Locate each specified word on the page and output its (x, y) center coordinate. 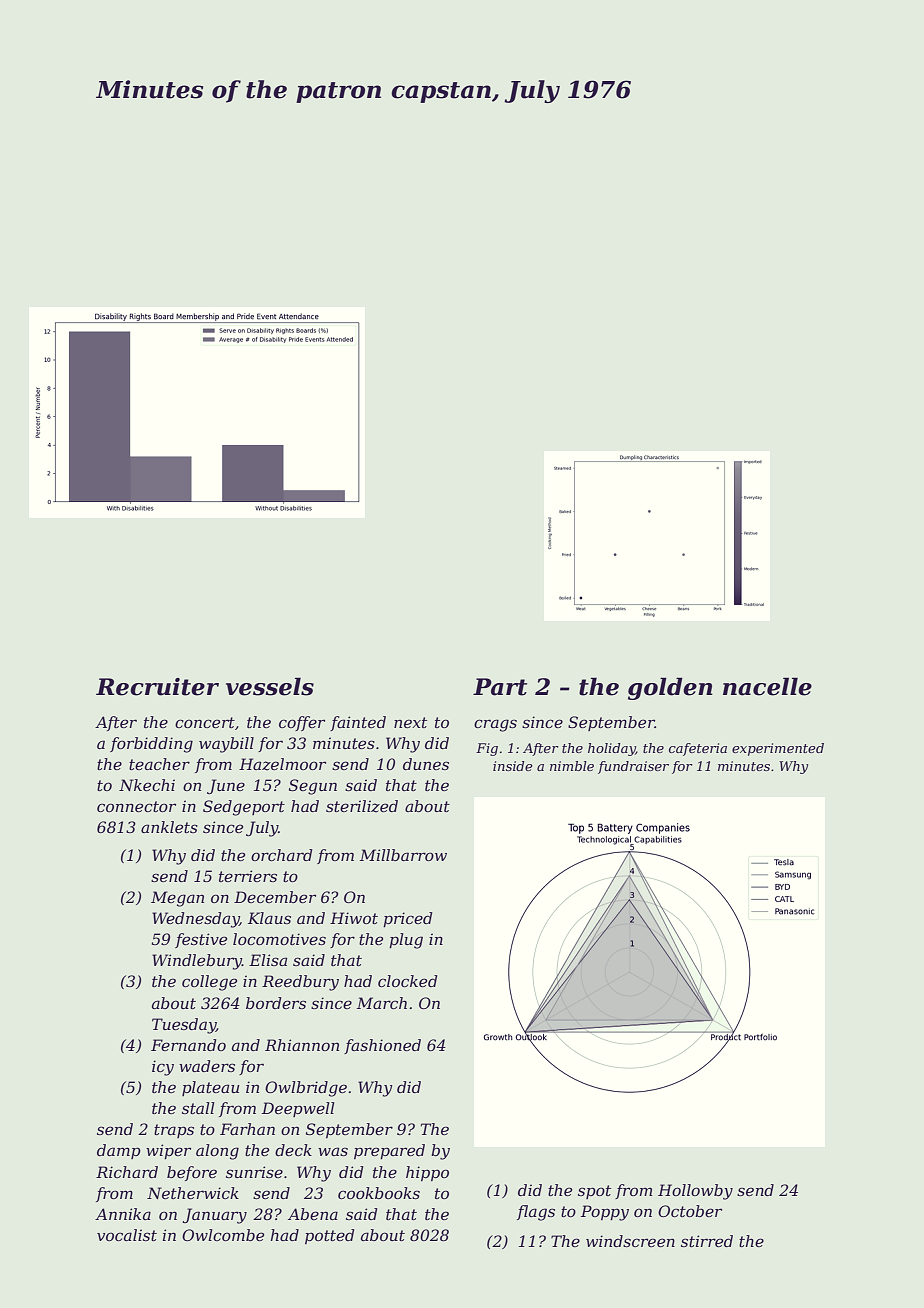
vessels (270, 686)
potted (329, 1236)
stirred (707, 1241)
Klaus (269, 918)
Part (500, 687)
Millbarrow (403, 855)
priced (407, 919)
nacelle (767, 686)
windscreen (630, 1241)
